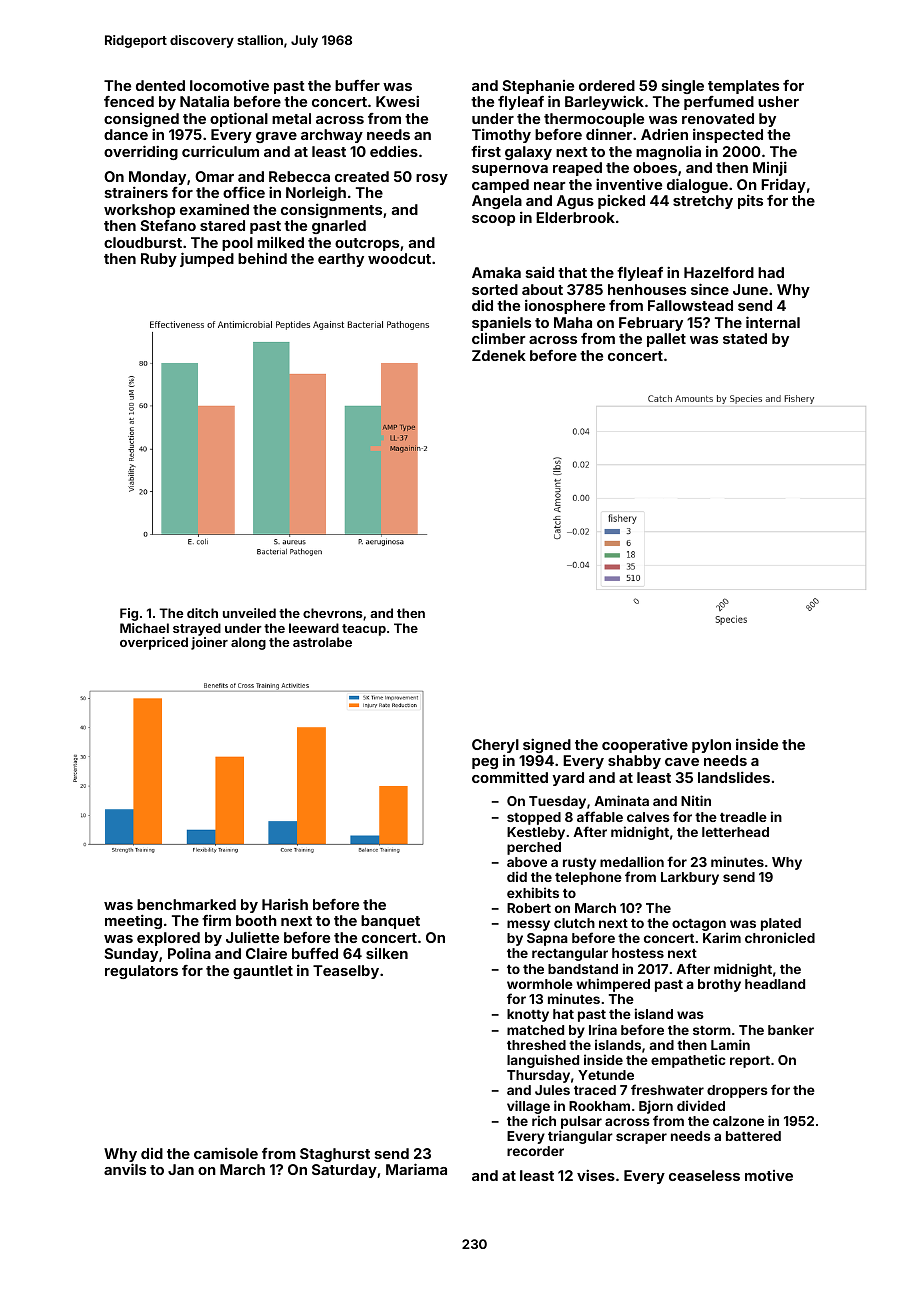 The width and height of the document is (924, 1308). I want to click on single, so click(683, 86).
